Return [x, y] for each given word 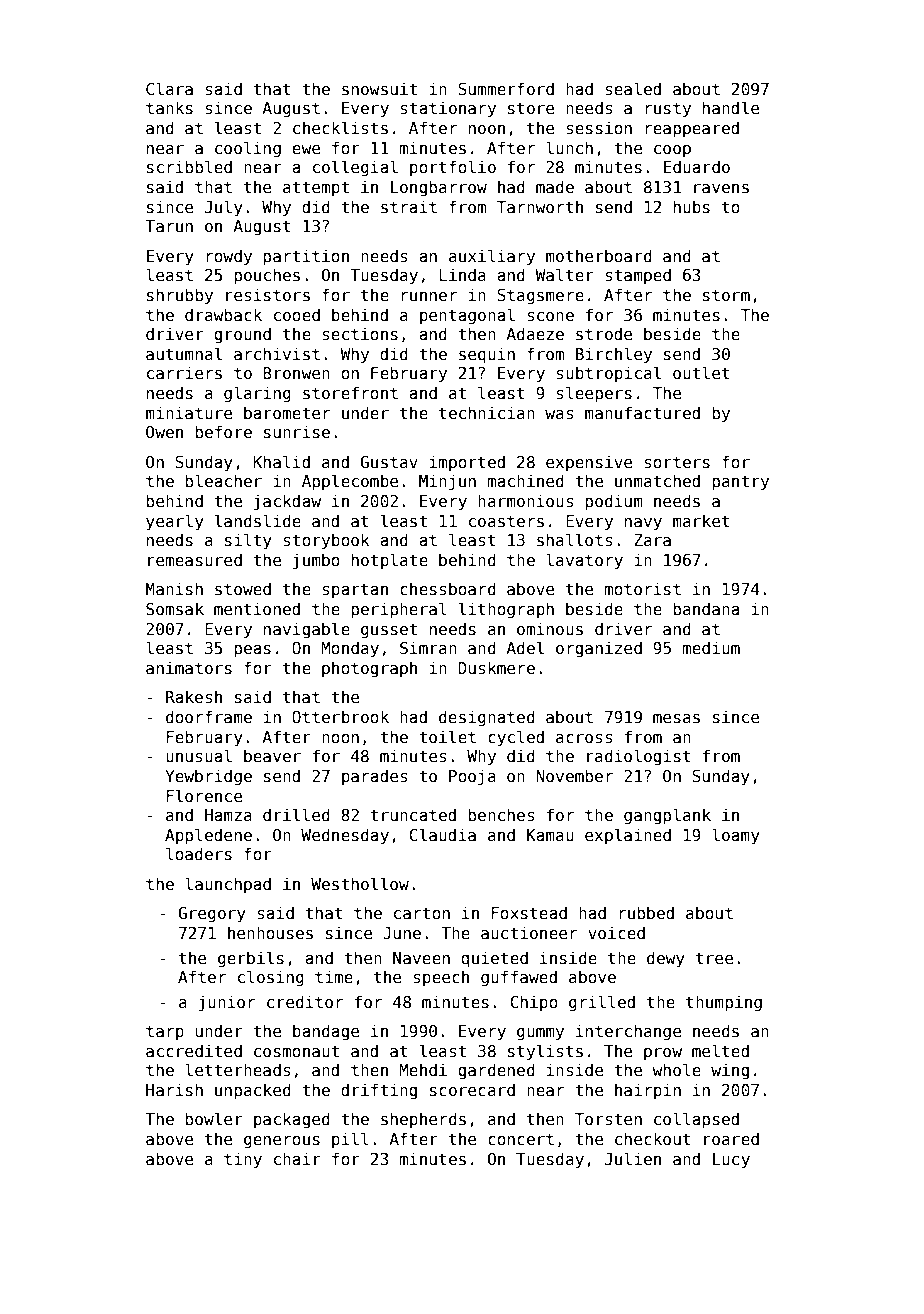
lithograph [506, 610]
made [555, 186]
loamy [736, 836]
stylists [545, 1052]
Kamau [550, 835]
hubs [692, 206]
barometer [287, 412]
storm [726, 295]
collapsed [696, 1120]
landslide [258, 521]
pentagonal [467, 316]
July [224, 208]
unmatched [657, 480]
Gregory [212, 915]
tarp [165, 1033]
